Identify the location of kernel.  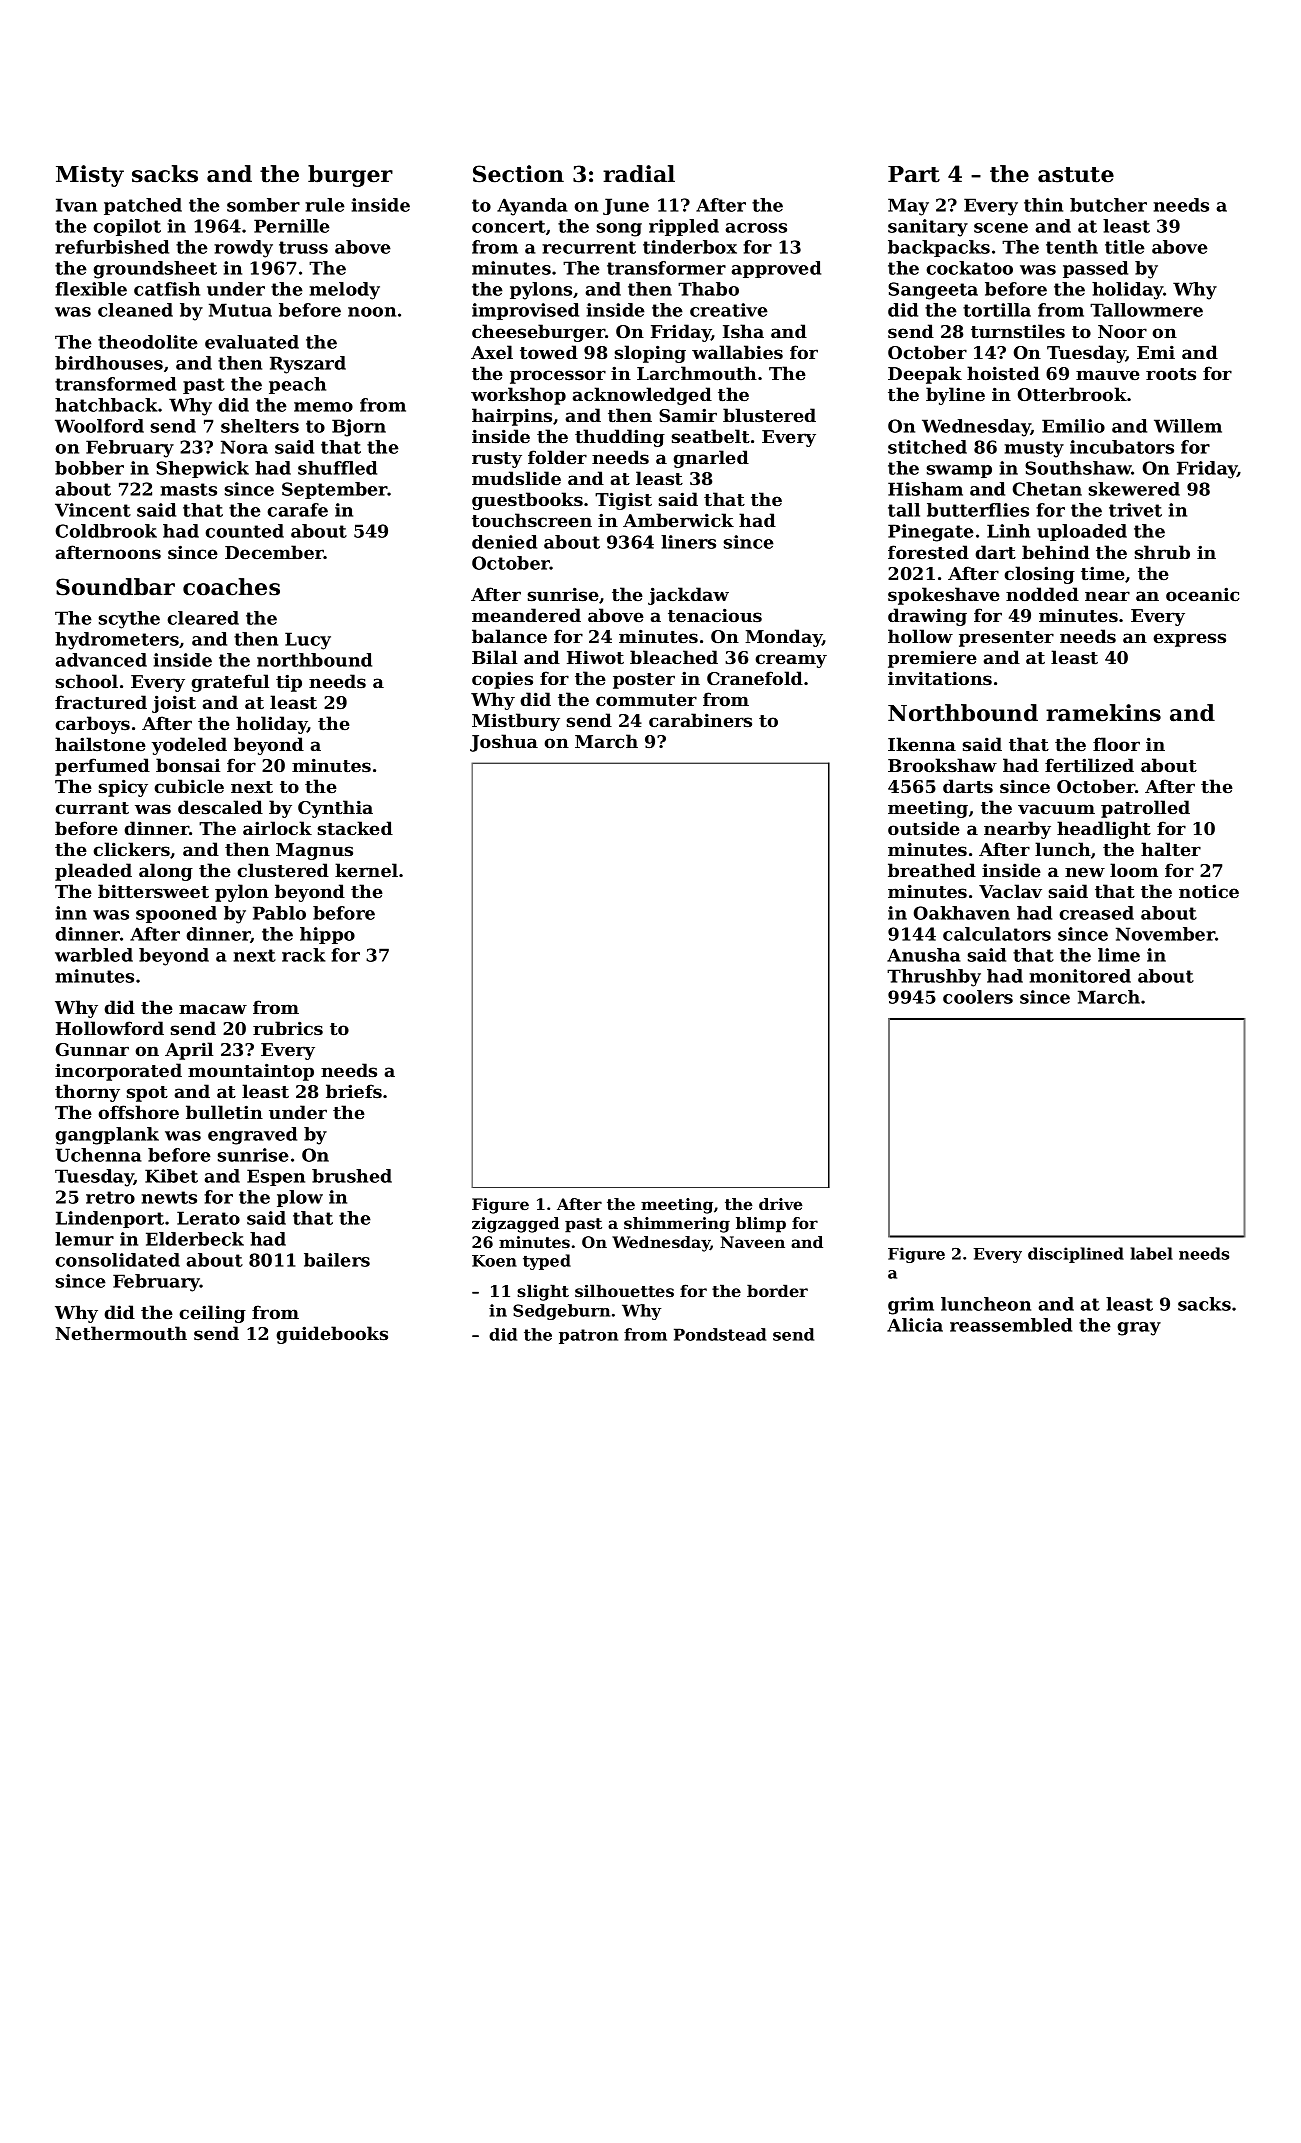
(366, 870).
